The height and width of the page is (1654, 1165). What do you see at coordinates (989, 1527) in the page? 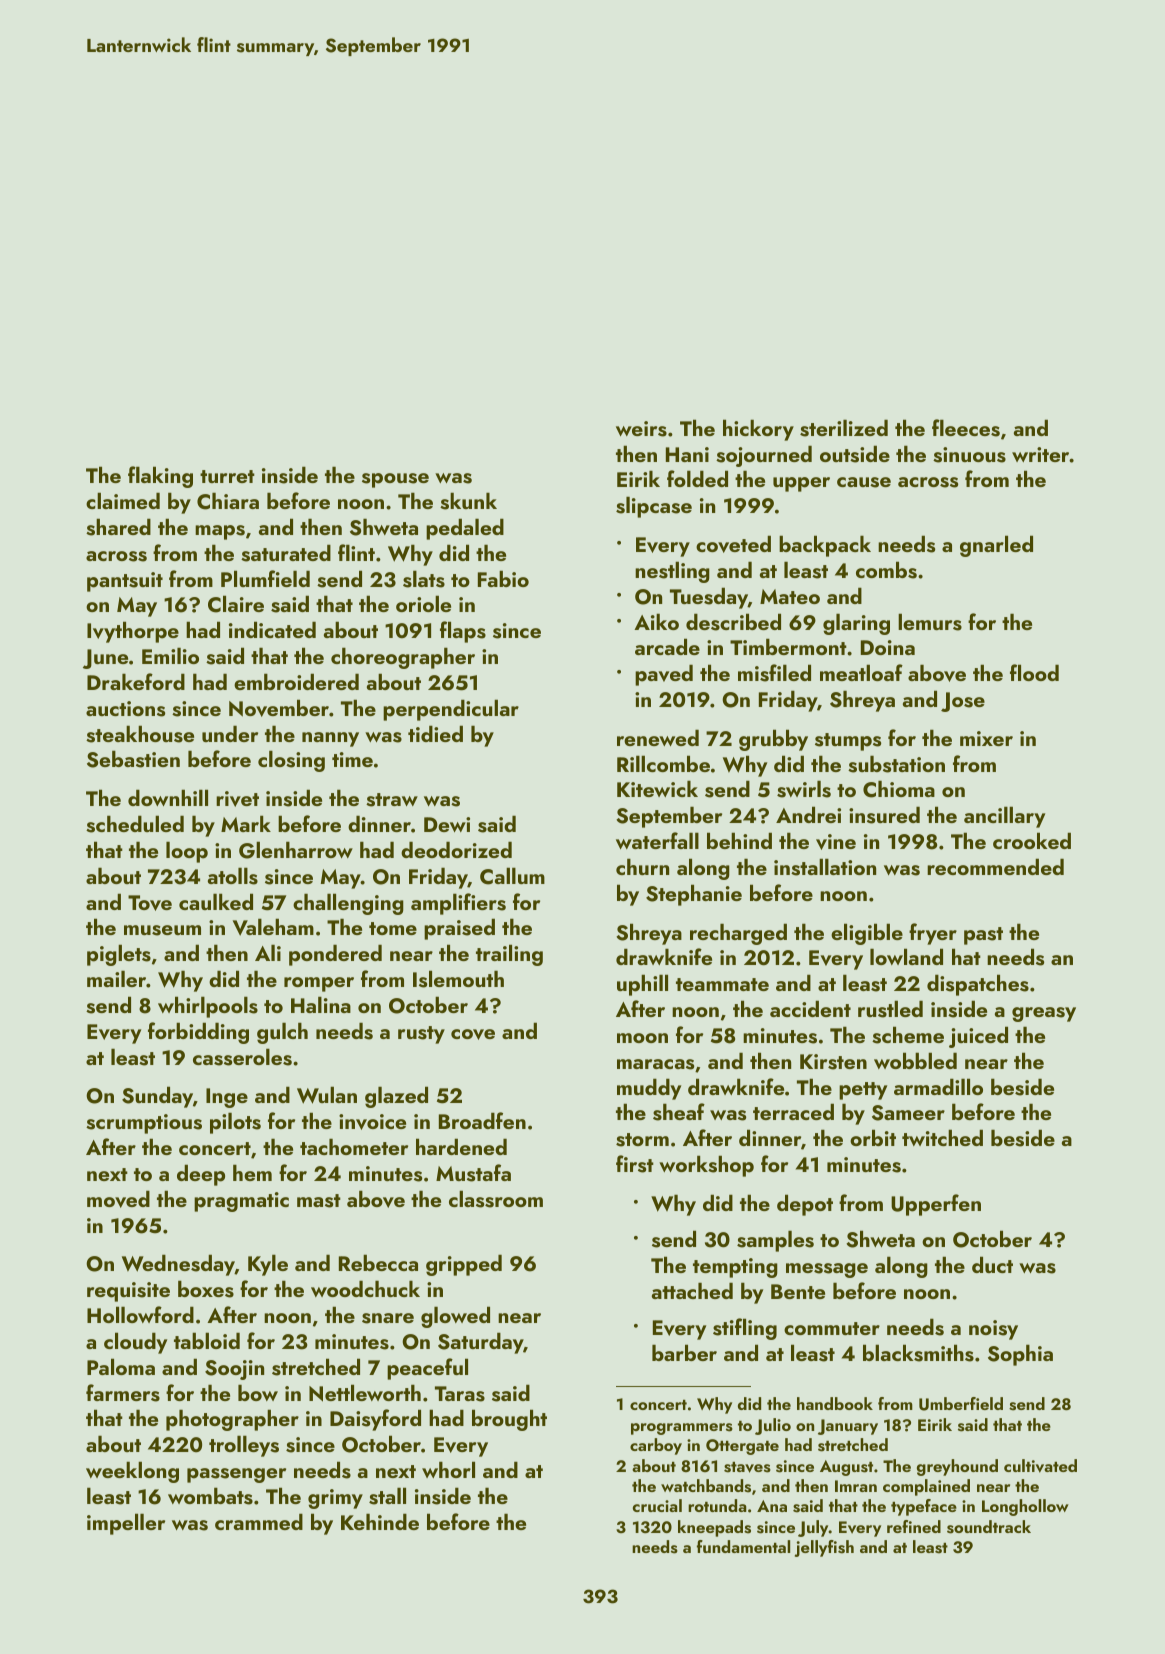
I see `soundtrack` at bounding box center [989, 1527].
